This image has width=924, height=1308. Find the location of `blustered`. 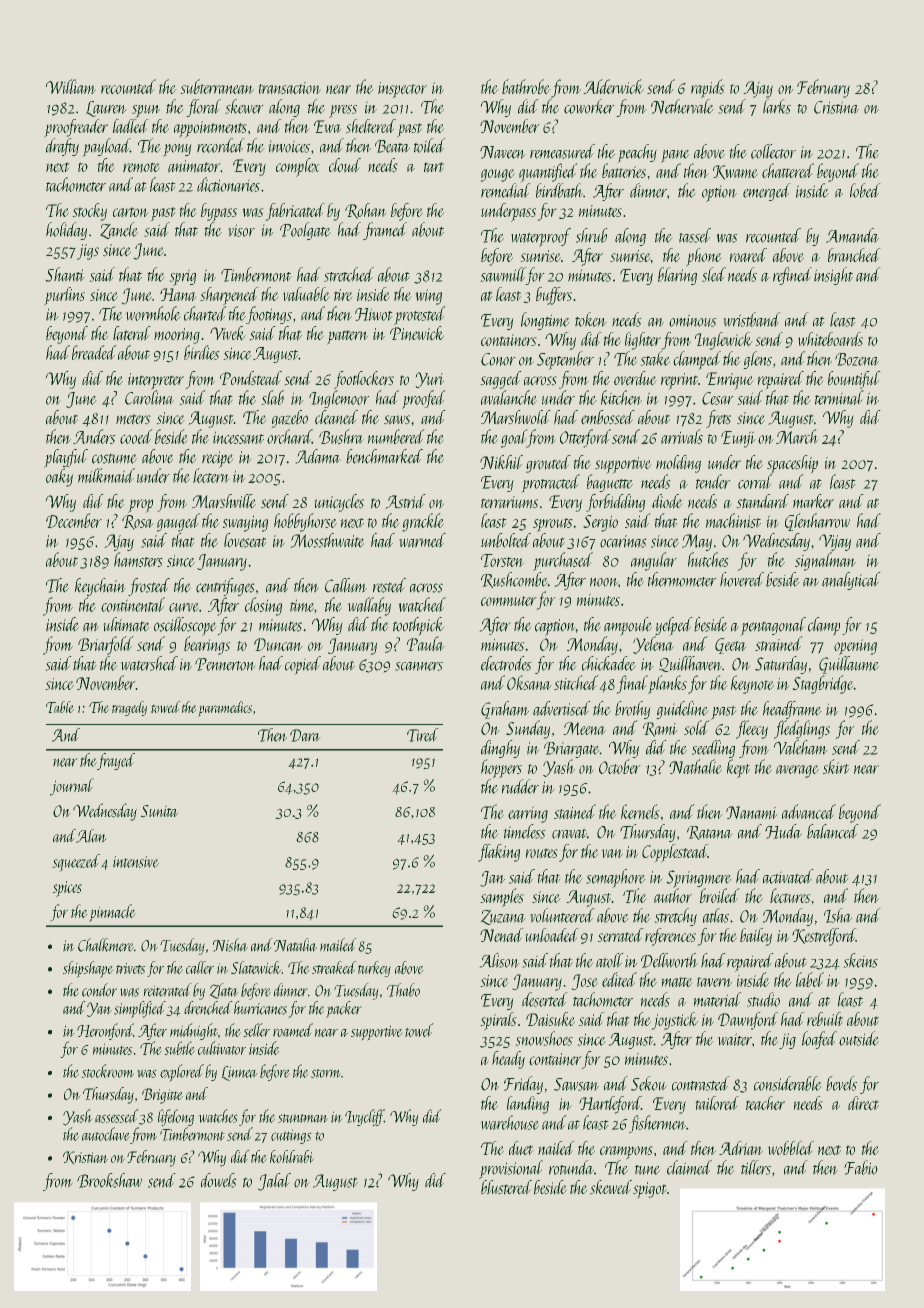

blustered is located at coordinates (506, 1187).
